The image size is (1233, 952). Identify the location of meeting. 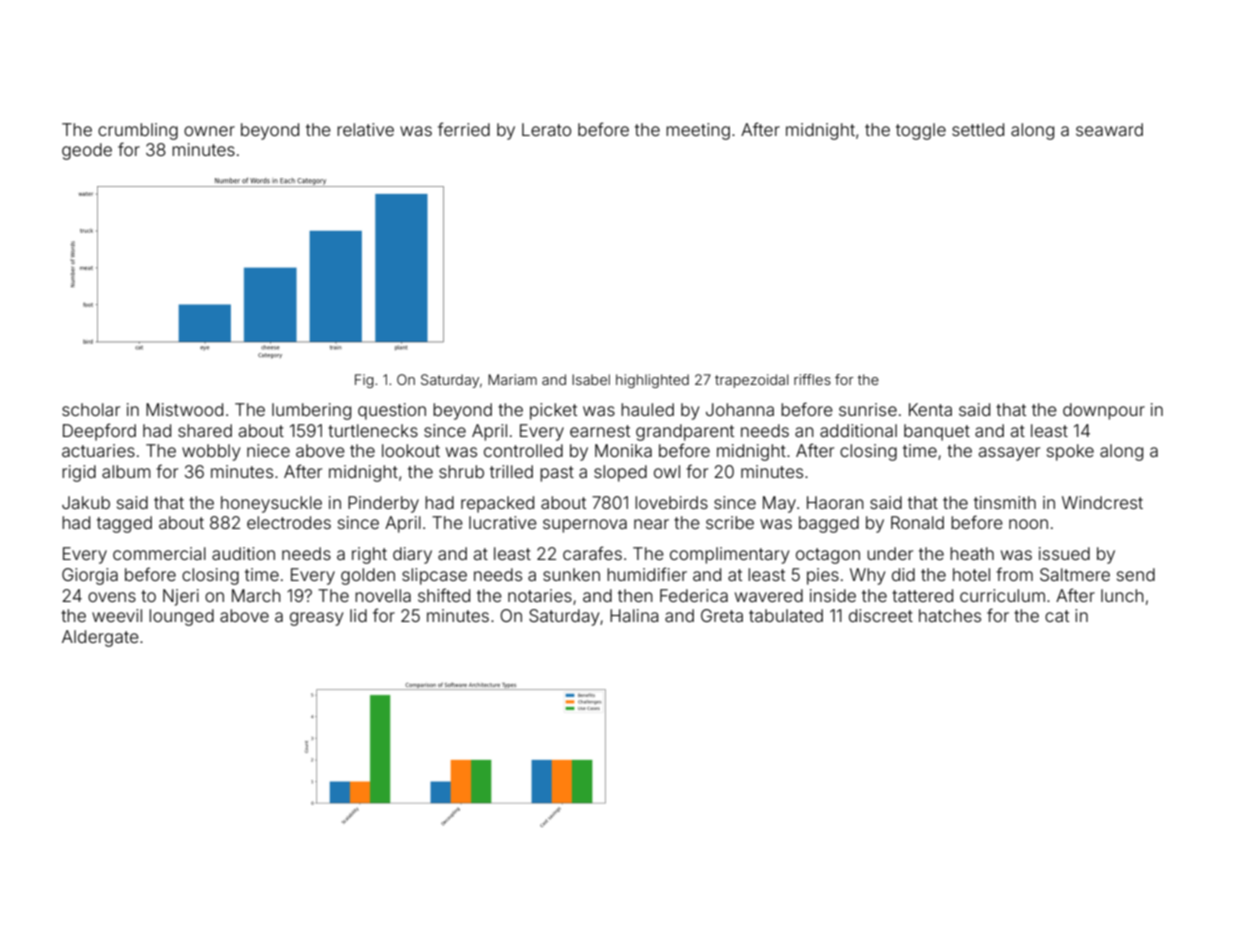
(698, 131).
